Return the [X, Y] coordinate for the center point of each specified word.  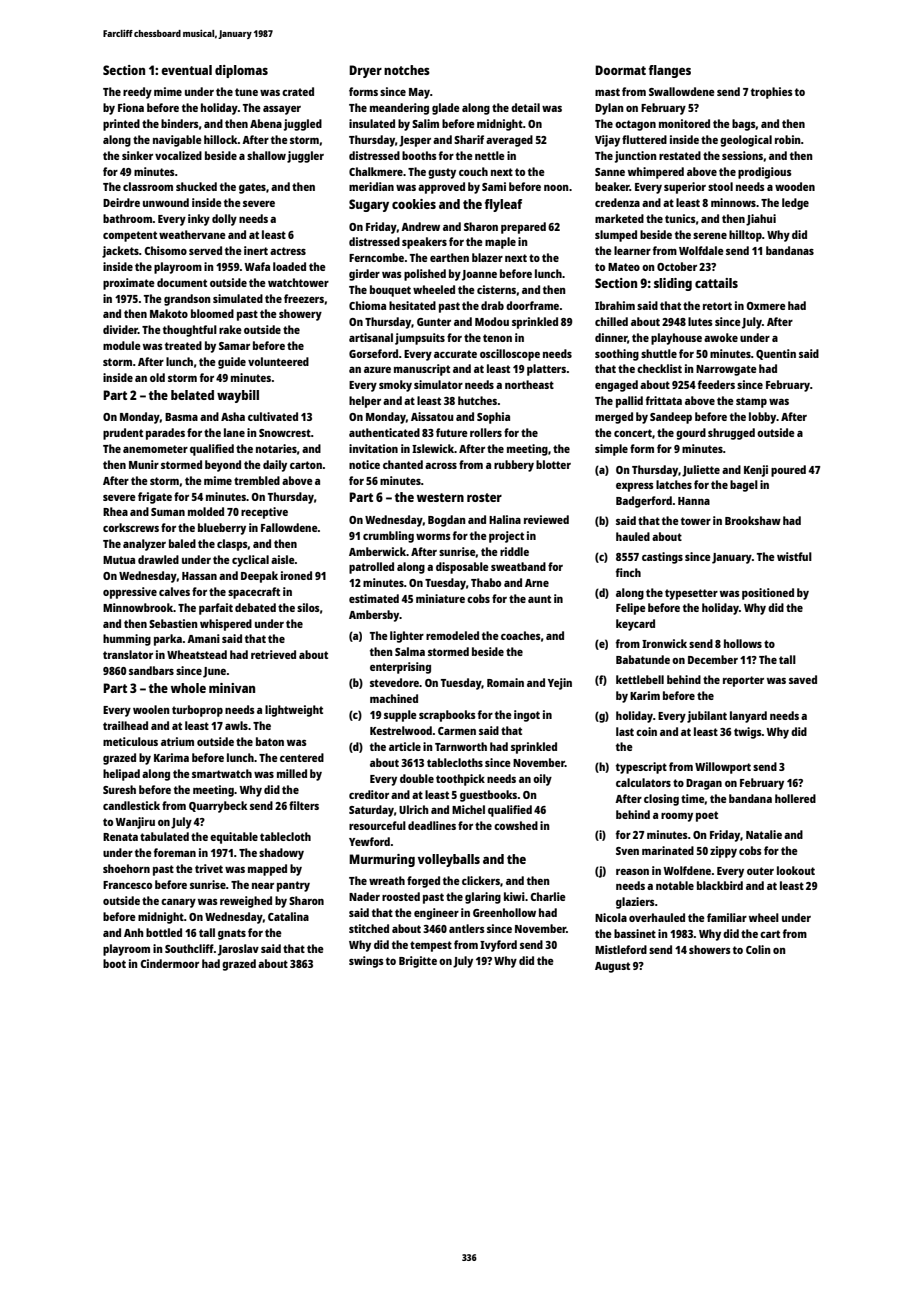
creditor [369, 794]
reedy [137, 93]
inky [199, 220]
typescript [641, 768]
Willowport [723, 768]
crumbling [388, 537]
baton [270, 741]
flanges [670, 71]
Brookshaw [753, 520]
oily [542, 780]
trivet [209, 868]
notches [407, 70]
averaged [509, 141]
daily [275, 466]
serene [710, 236]
